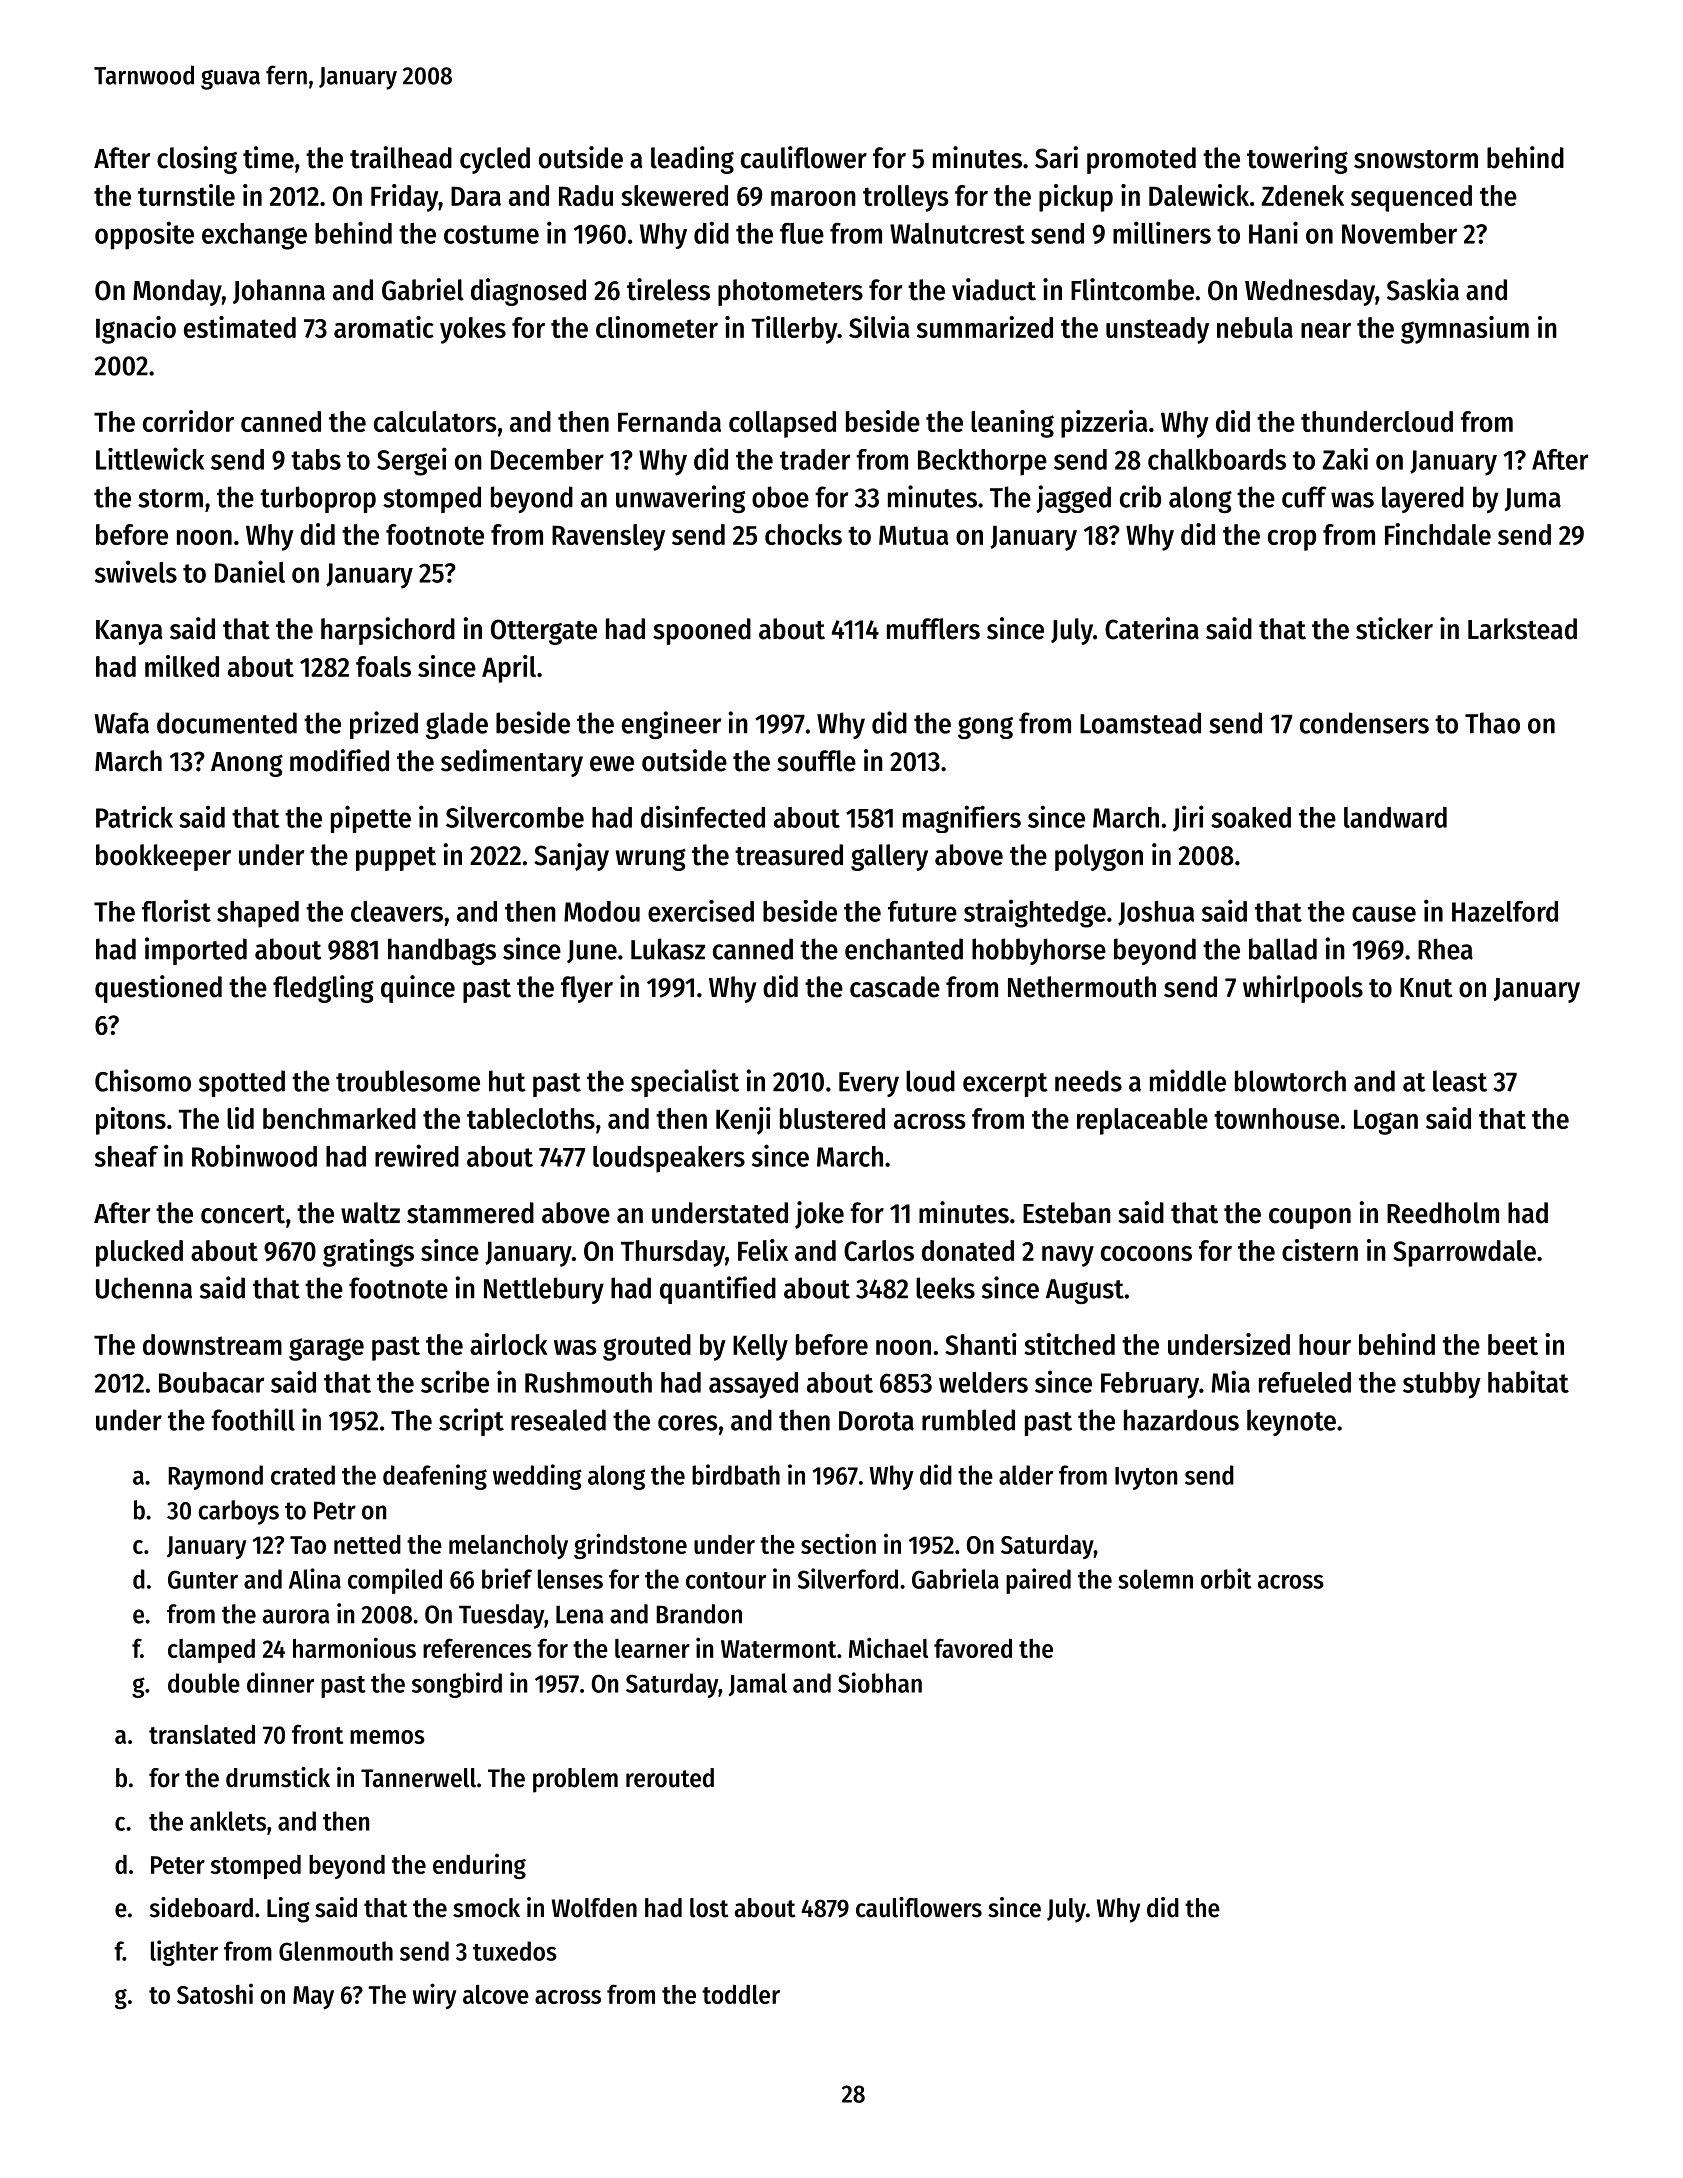  I want to click on Wednesday, so click(1310, 292).
